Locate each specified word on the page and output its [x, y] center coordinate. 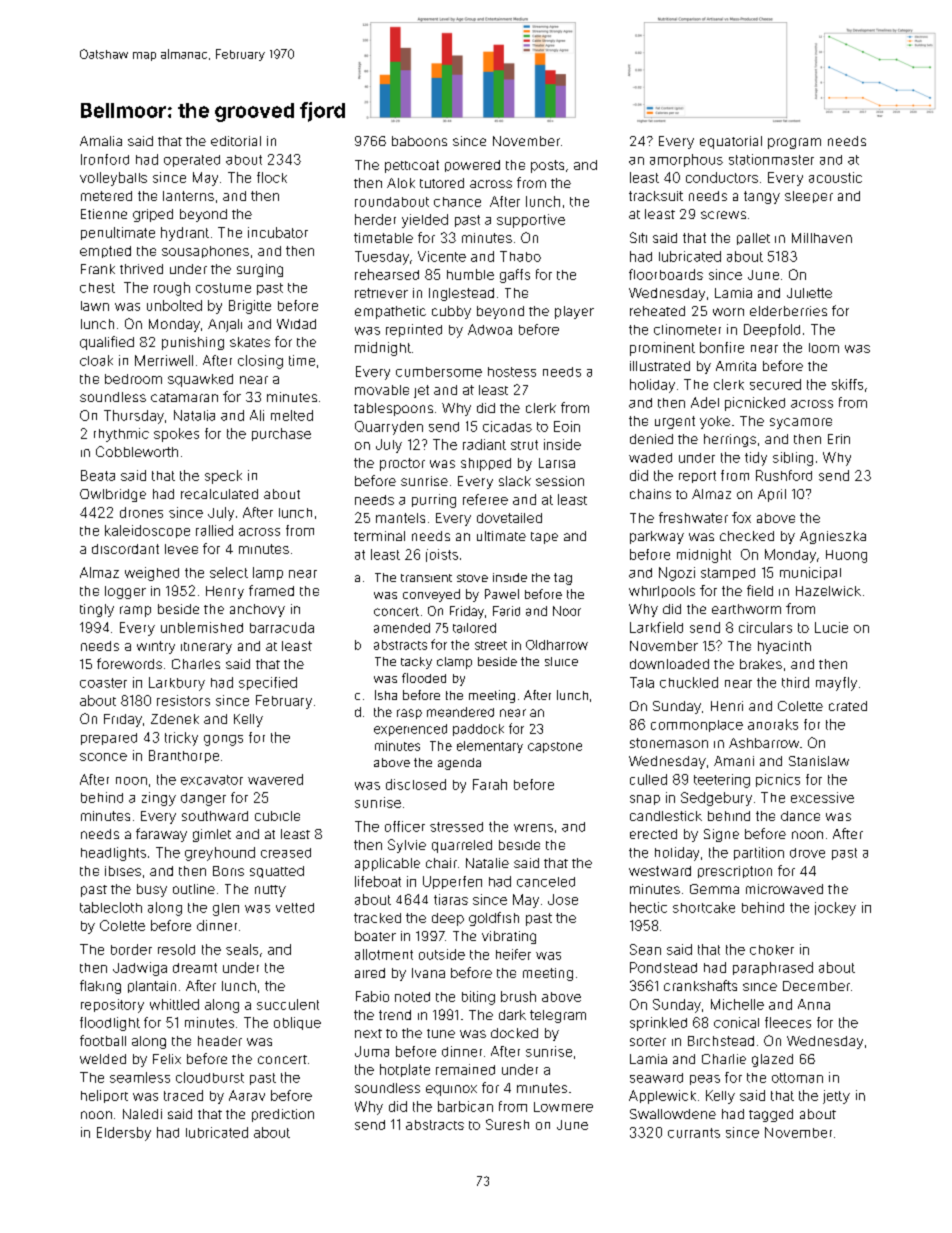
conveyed [431, 595]
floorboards [666, 274]
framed [271, 590]
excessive [822, 797]
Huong [846, 556]
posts [547, 166]
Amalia [101, 141]
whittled [174, 1004]
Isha [386, 695]
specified [268, 683]
